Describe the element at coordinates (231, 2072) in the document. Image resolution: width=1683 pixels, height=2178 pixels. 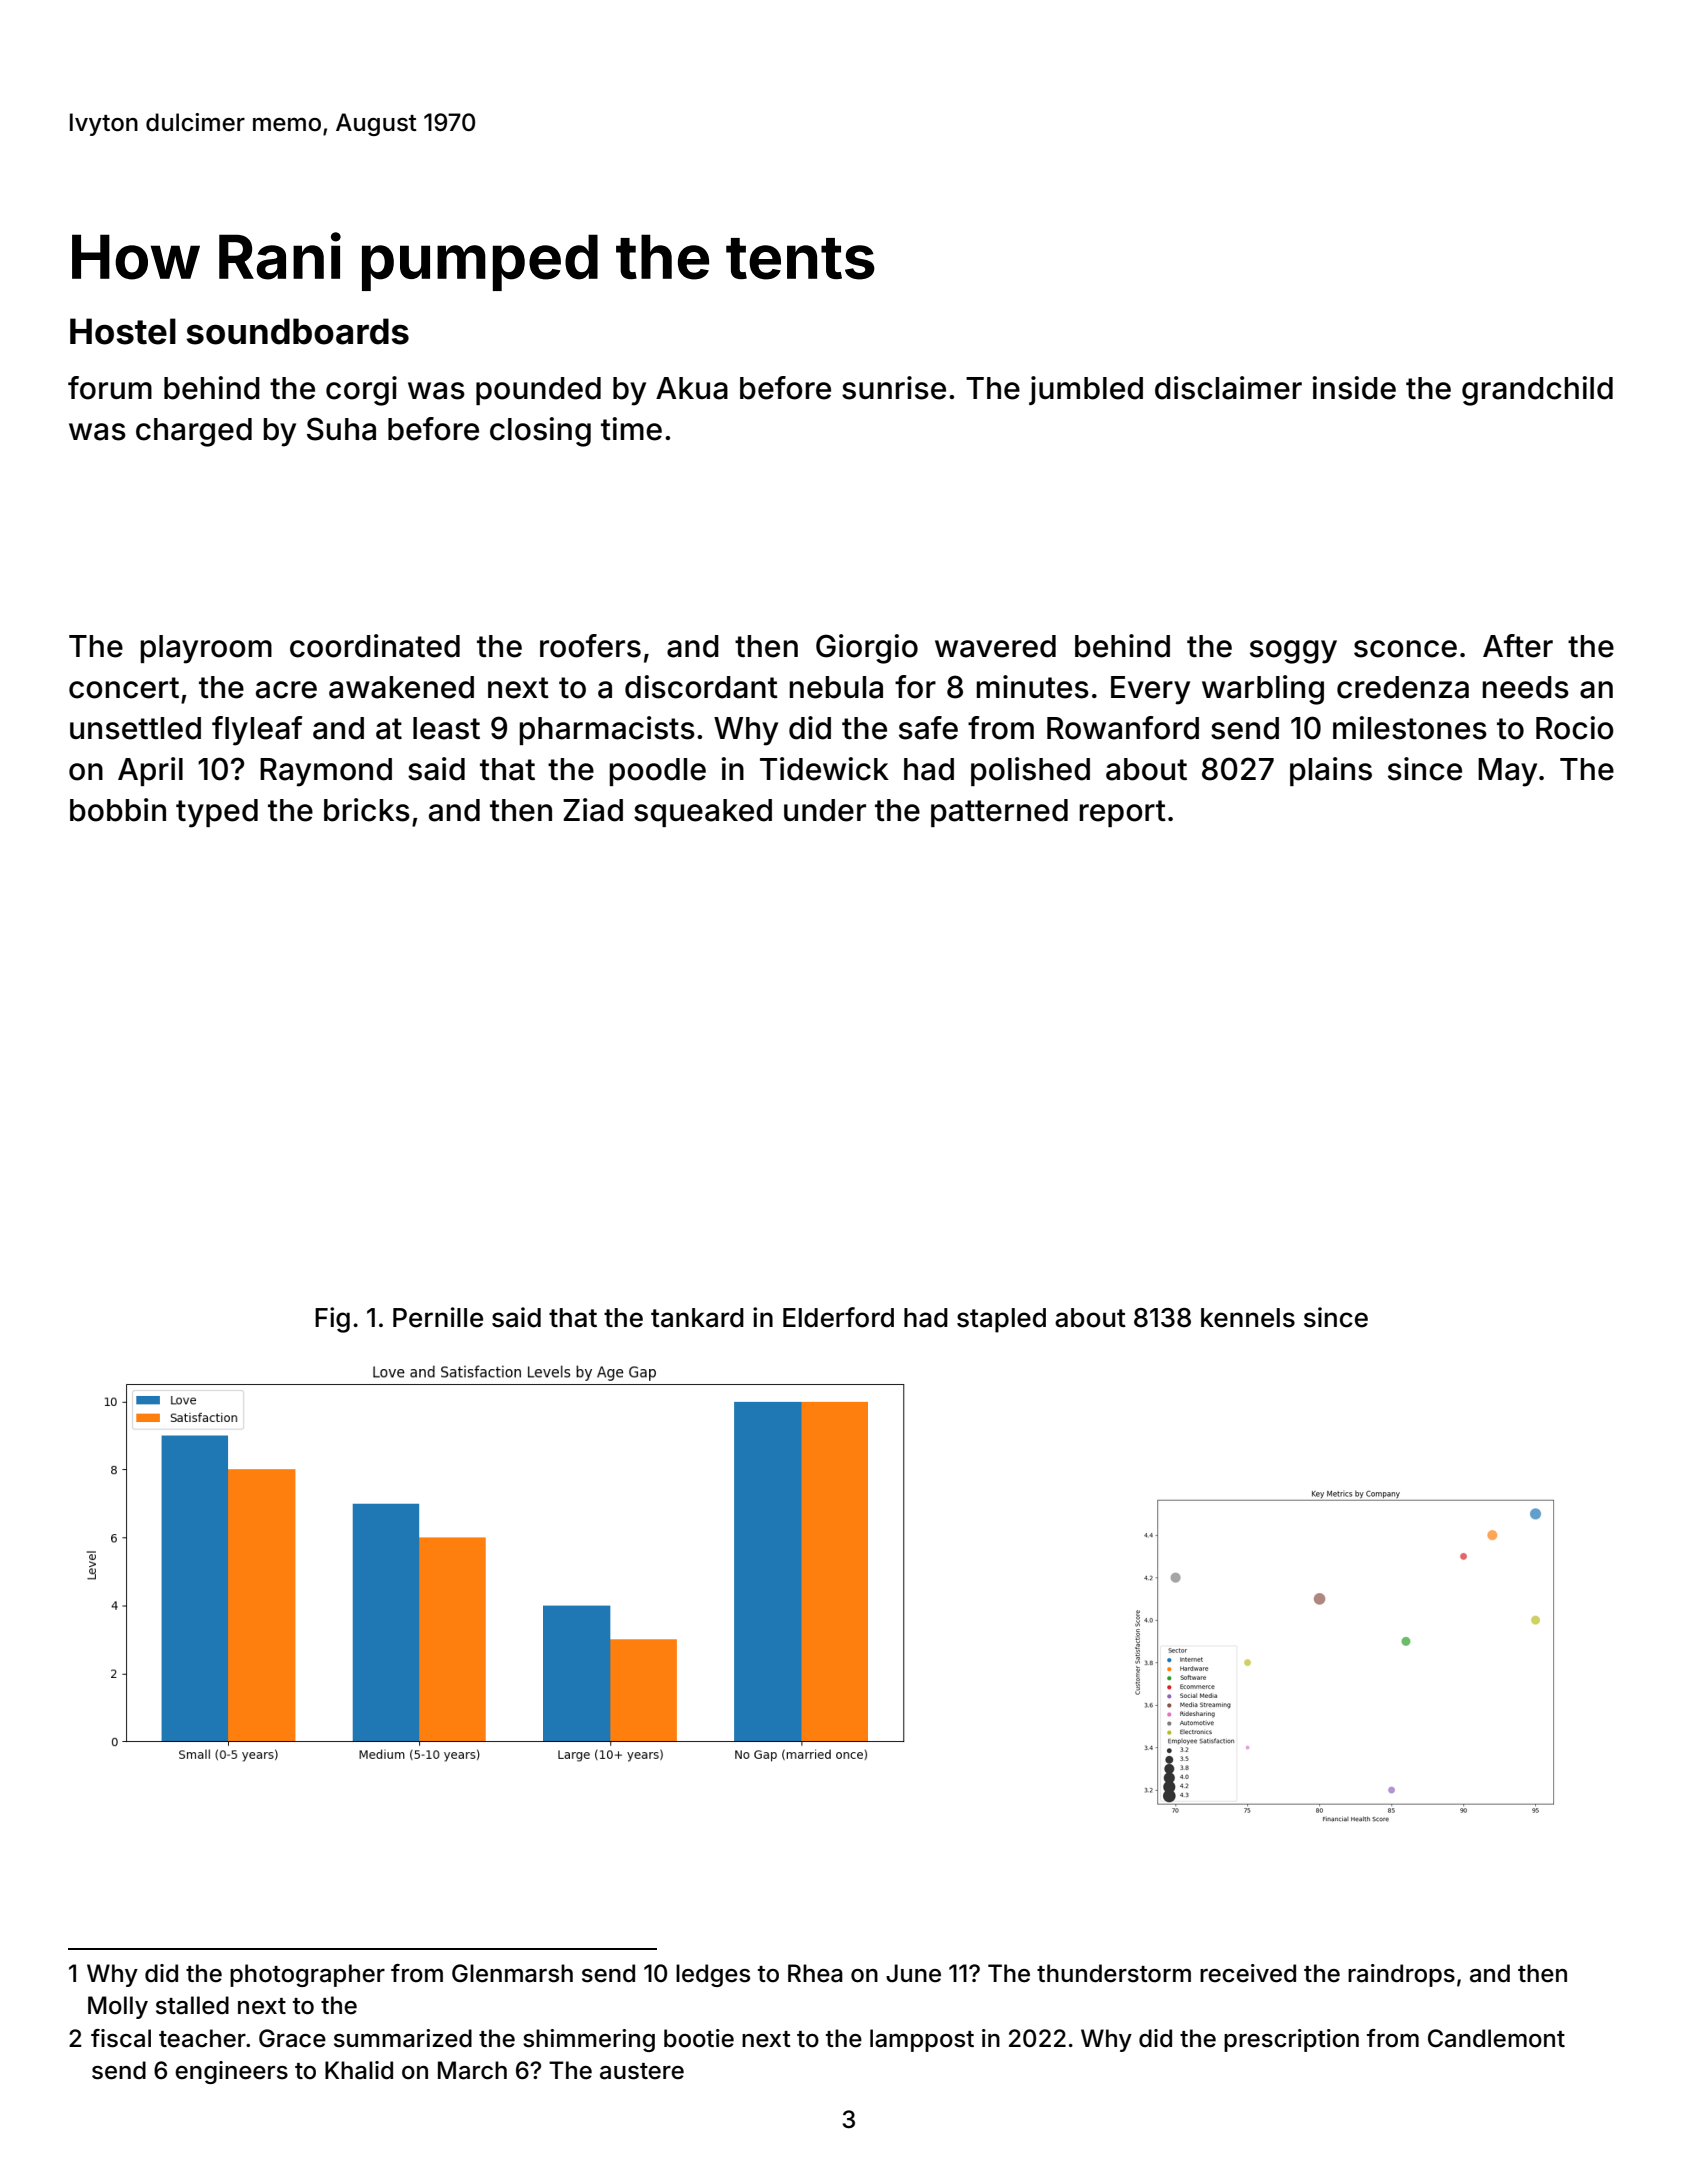
I see `engineers` at that location.
